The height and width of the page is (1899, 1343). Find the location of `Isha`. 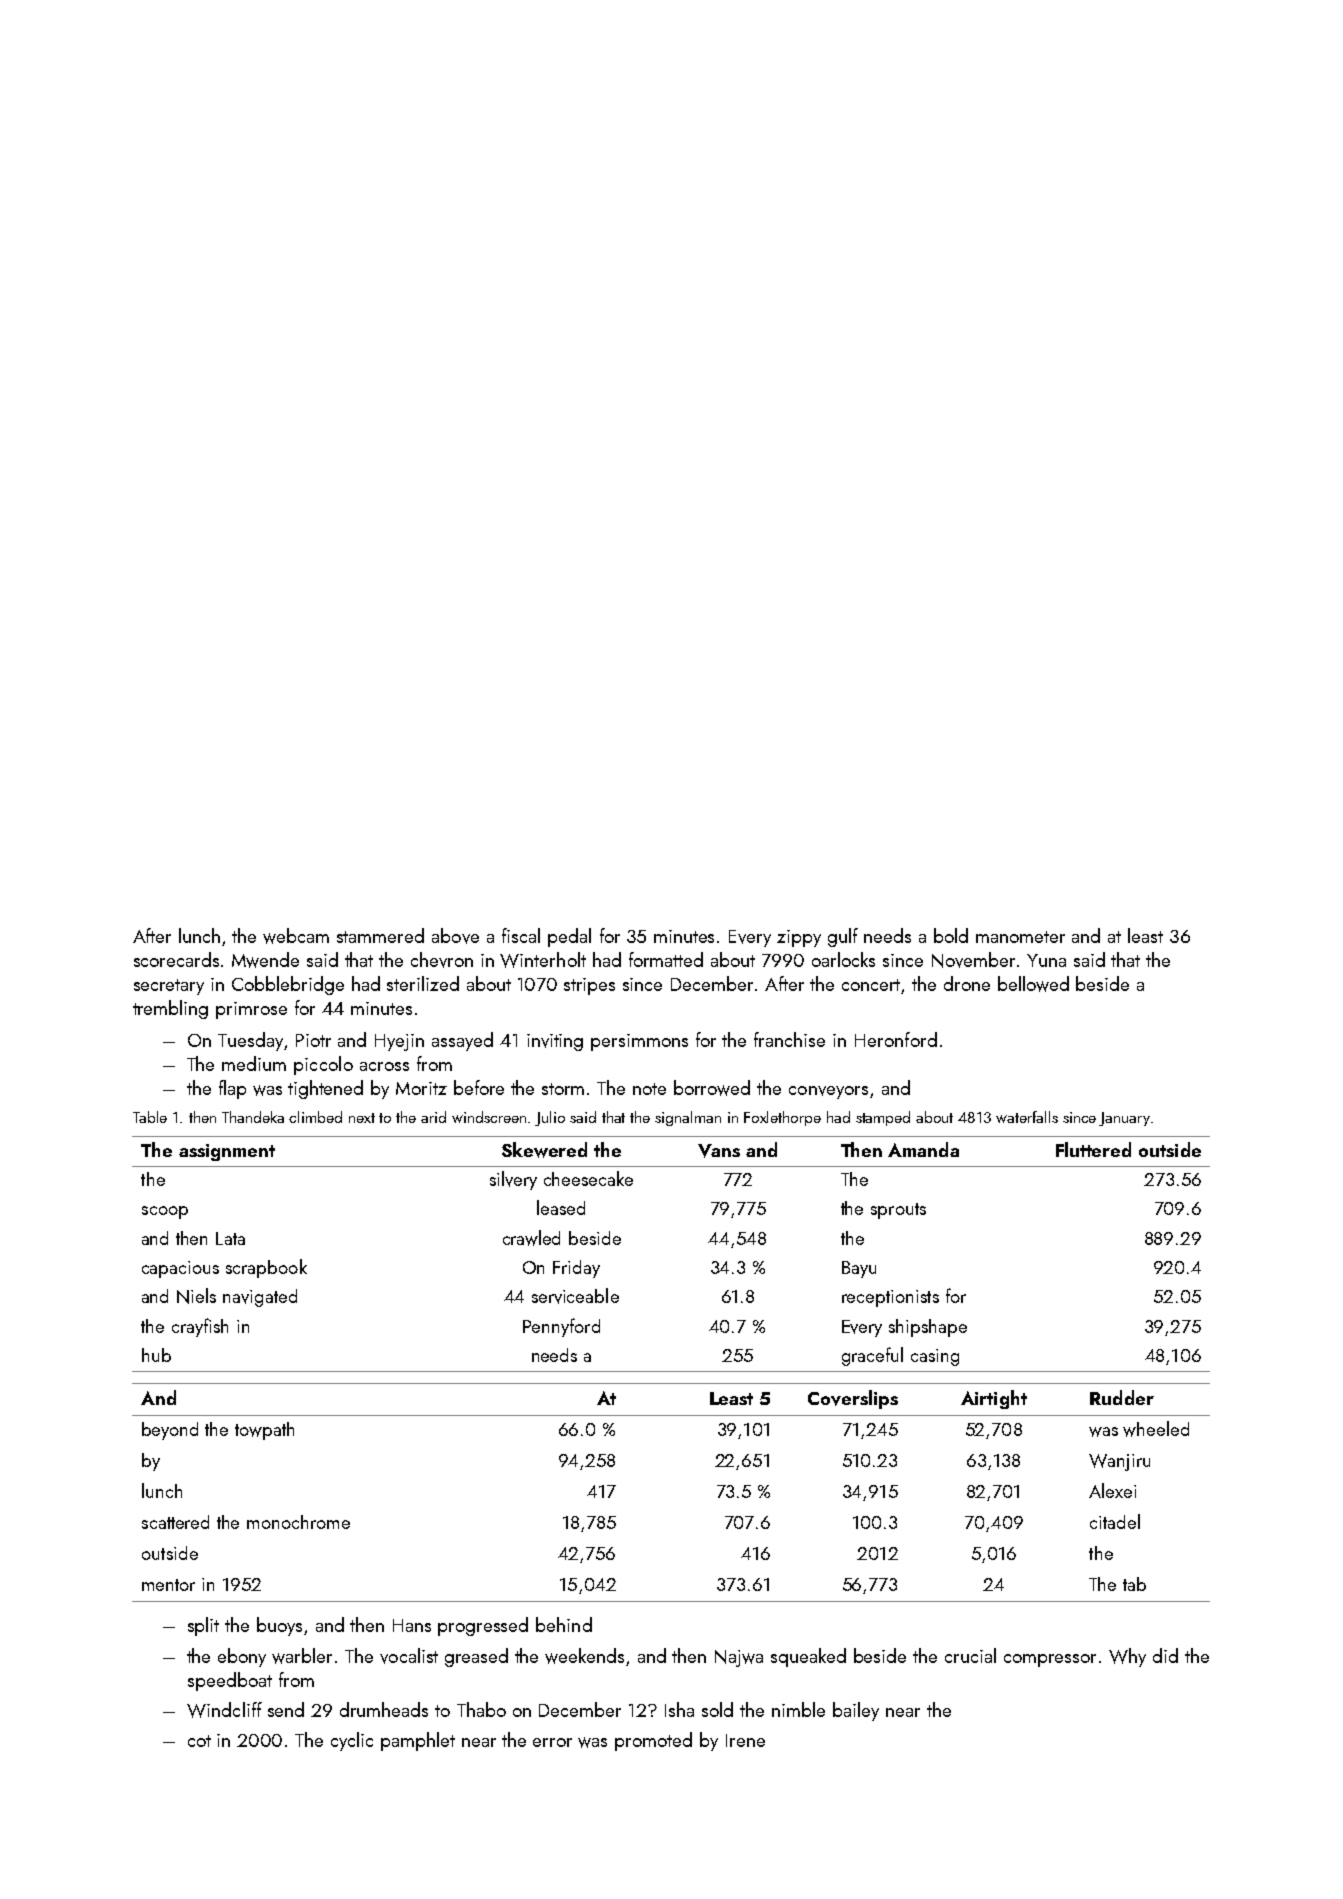

Isha is located at coordinates (679, 1709).
